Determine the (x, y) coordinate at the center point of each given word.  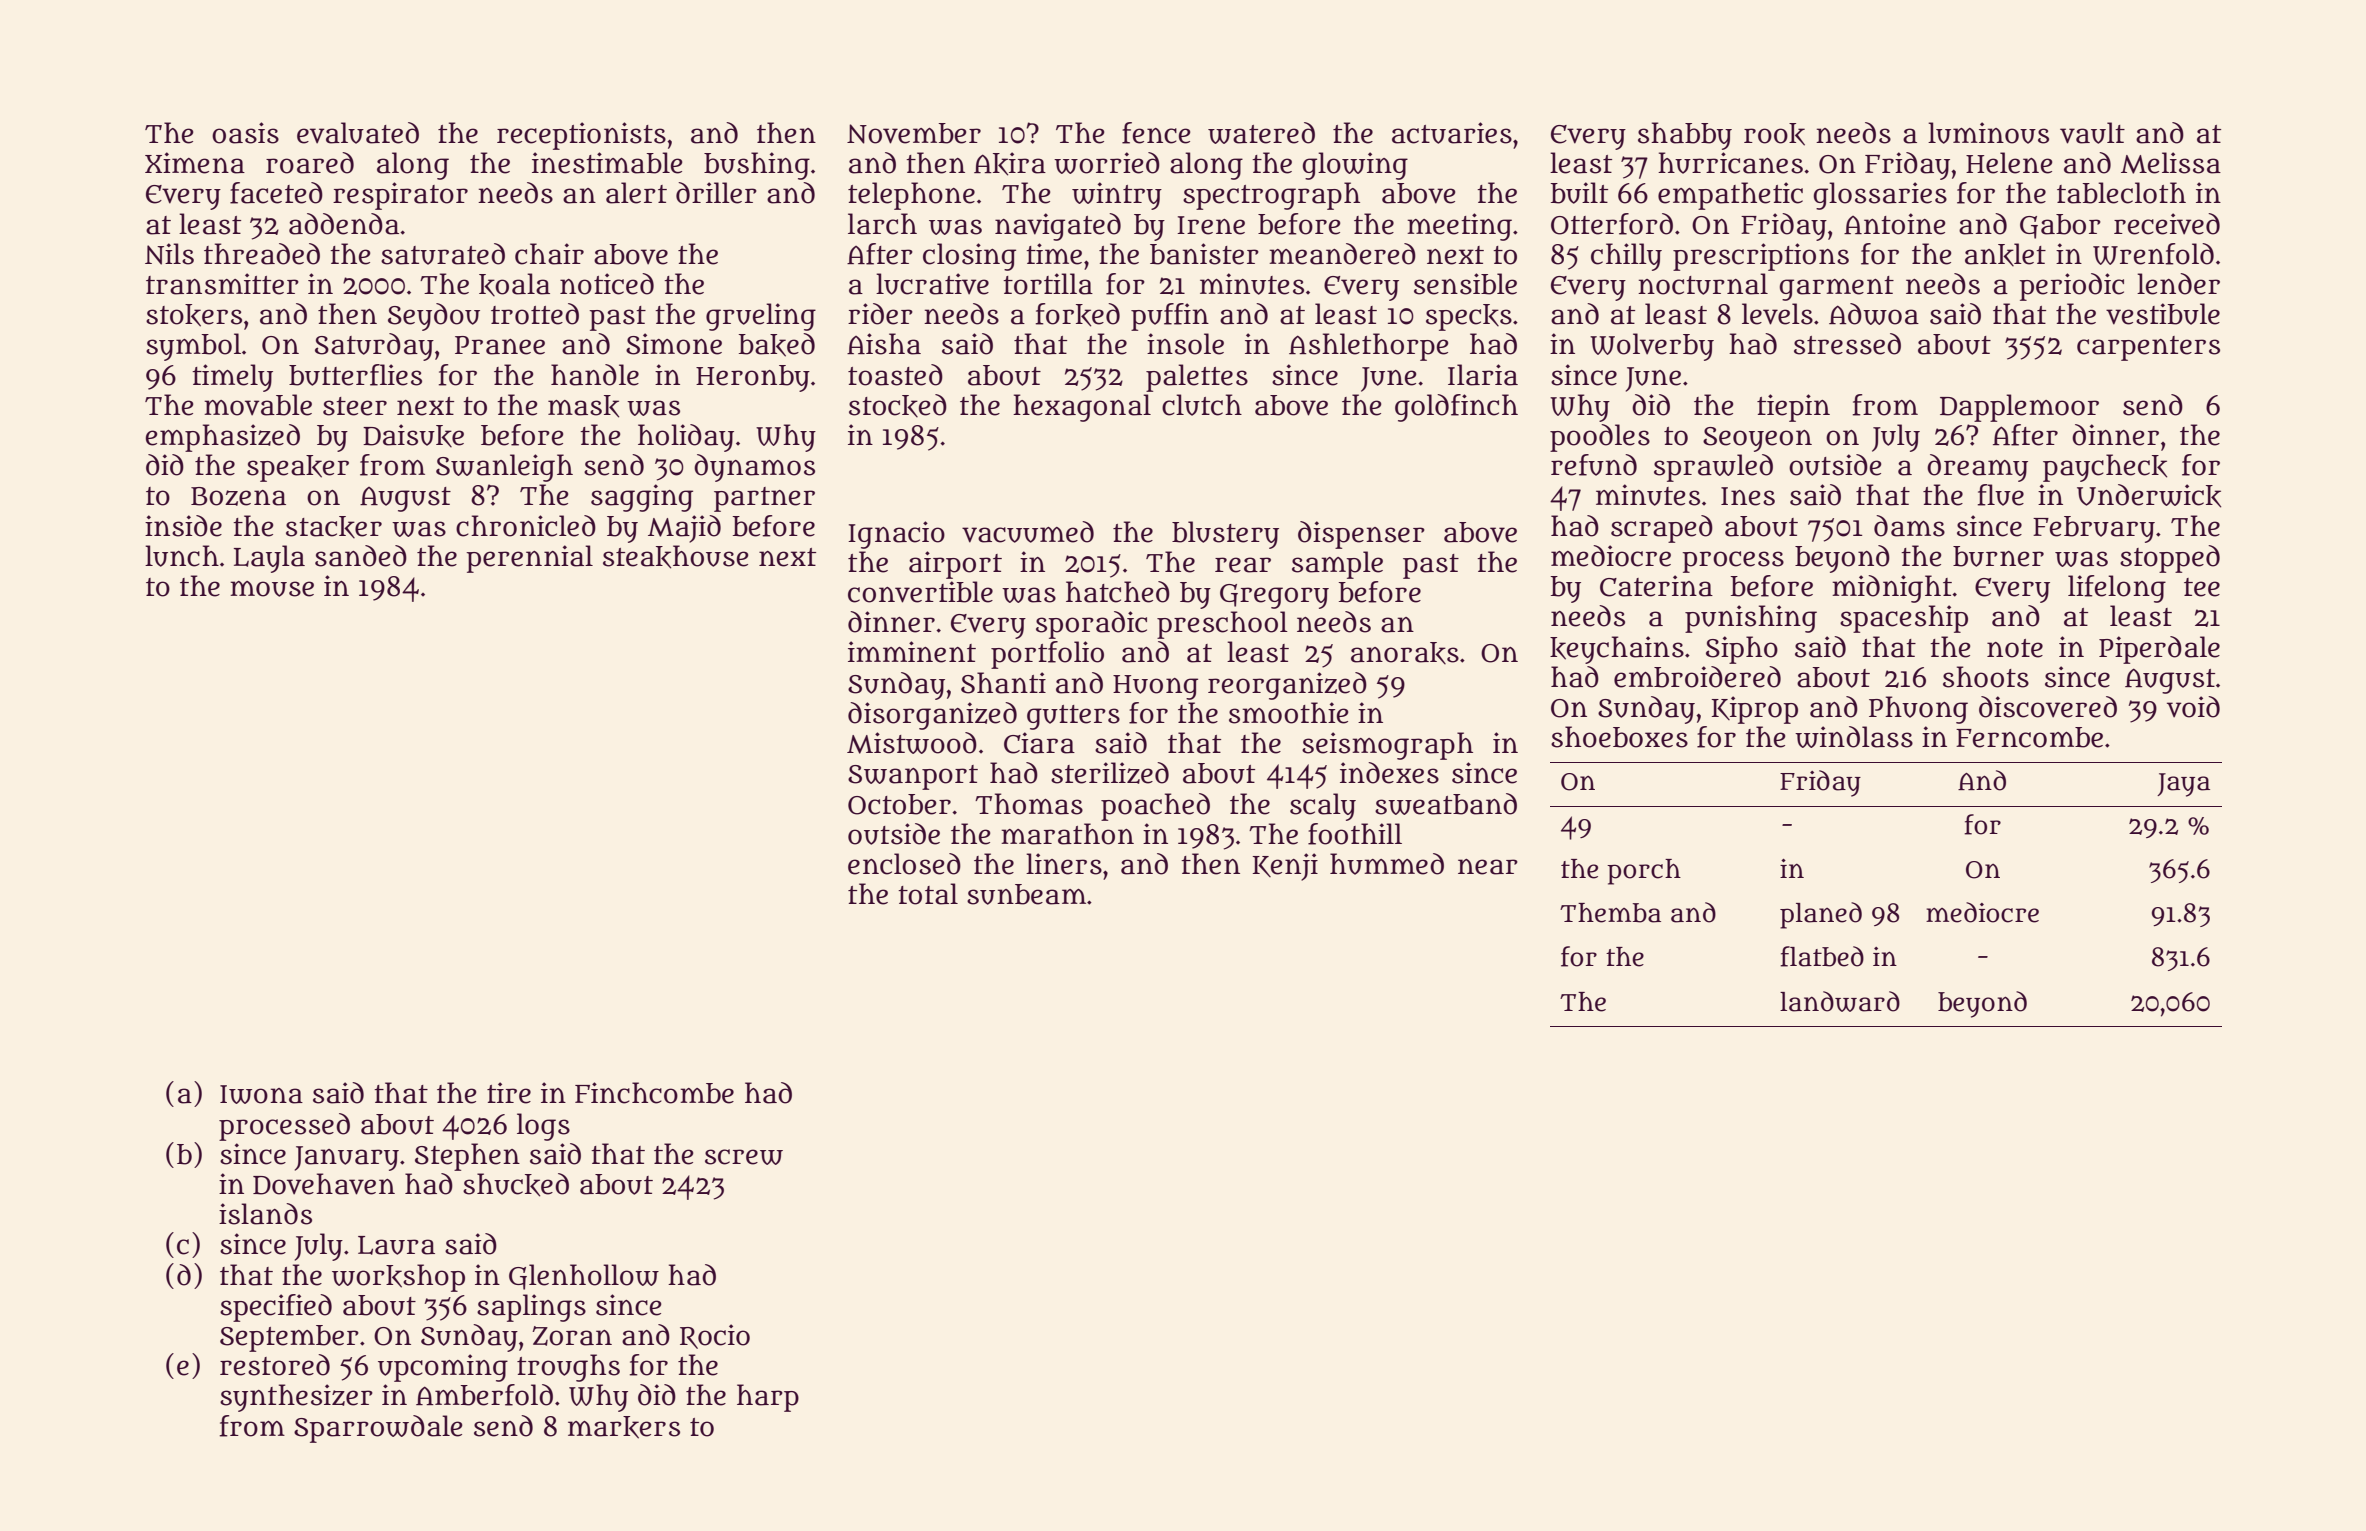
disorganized (932, 716)
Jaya (2183, 785)
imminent (912, 652)
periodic (2071, 287)
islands (265, 1214)
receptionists (581, 136)
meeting (1459, 227)
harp (768, 1398)
